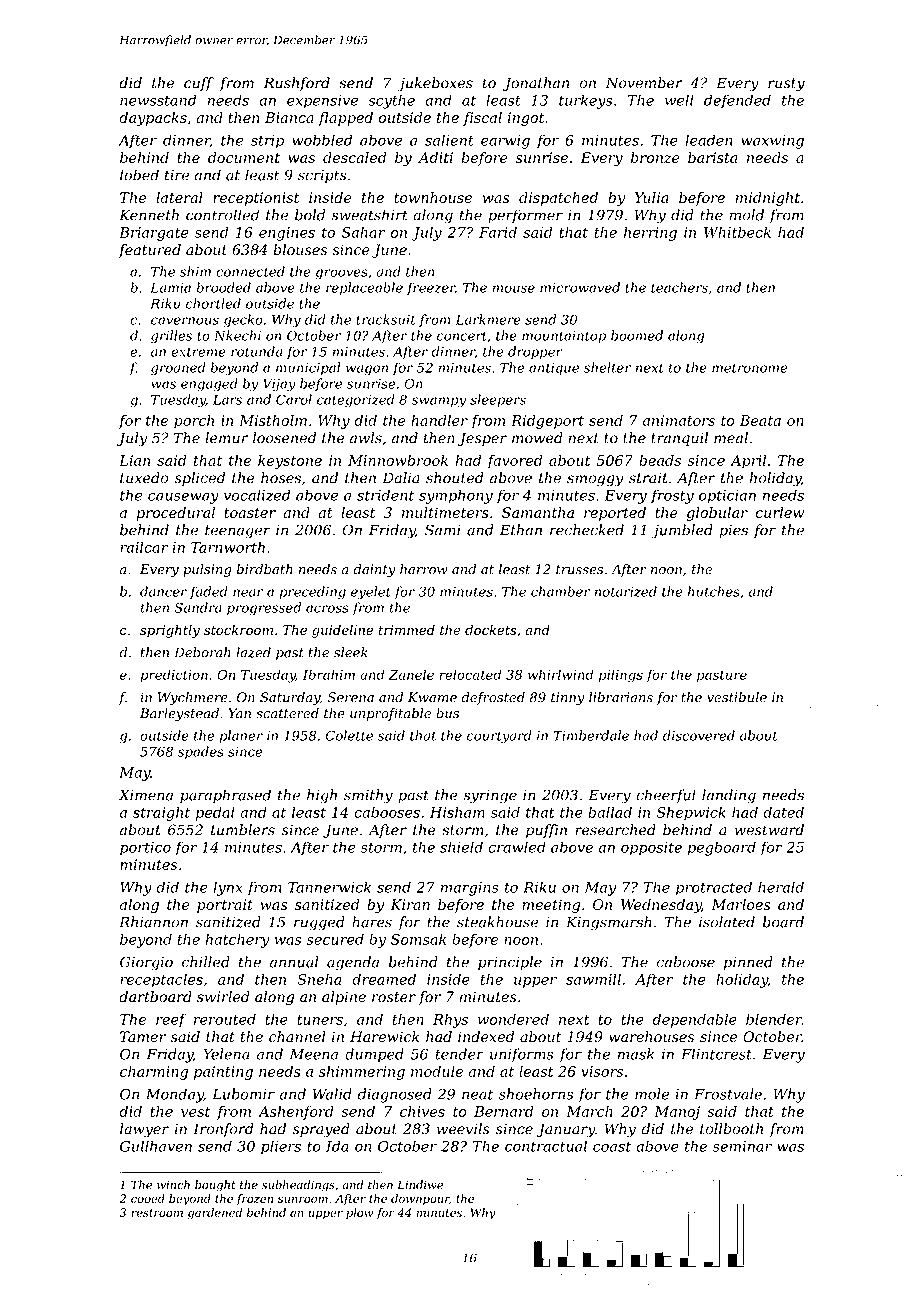 The height and width of the document is (1308, 924). I want to click on rusty, so click(786, 85).
